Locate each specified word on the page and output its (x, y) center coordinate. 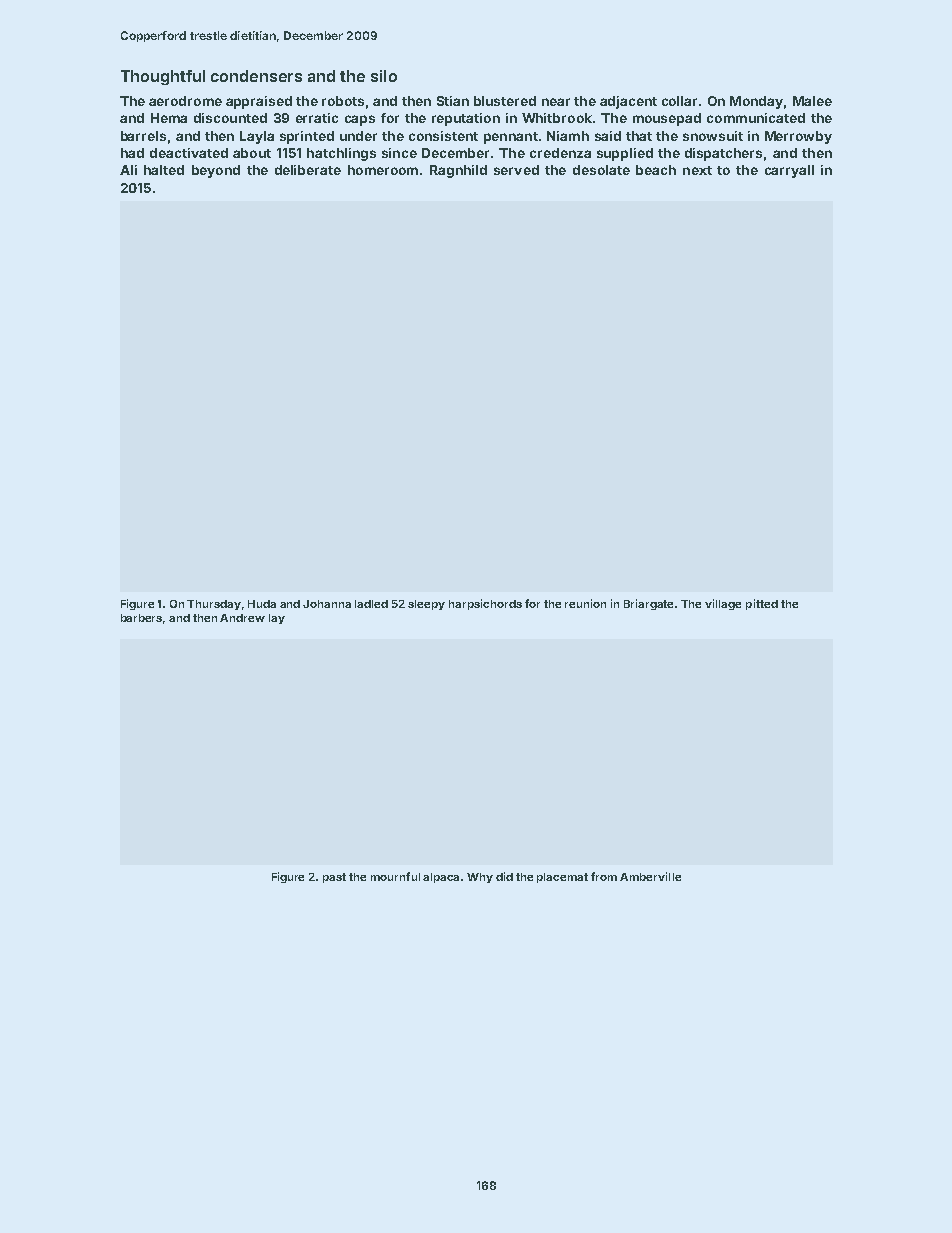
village (723, 604)
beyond (216, 171)
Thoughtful (163, 77)
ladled (371, 604)
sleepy (426, 605)
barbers (142, 619)
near (556, 102)
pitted (762, 604)
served (516, 170)
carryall (789, 171)
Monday (756, 102)
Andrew (242, 618)
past (334, 878)
